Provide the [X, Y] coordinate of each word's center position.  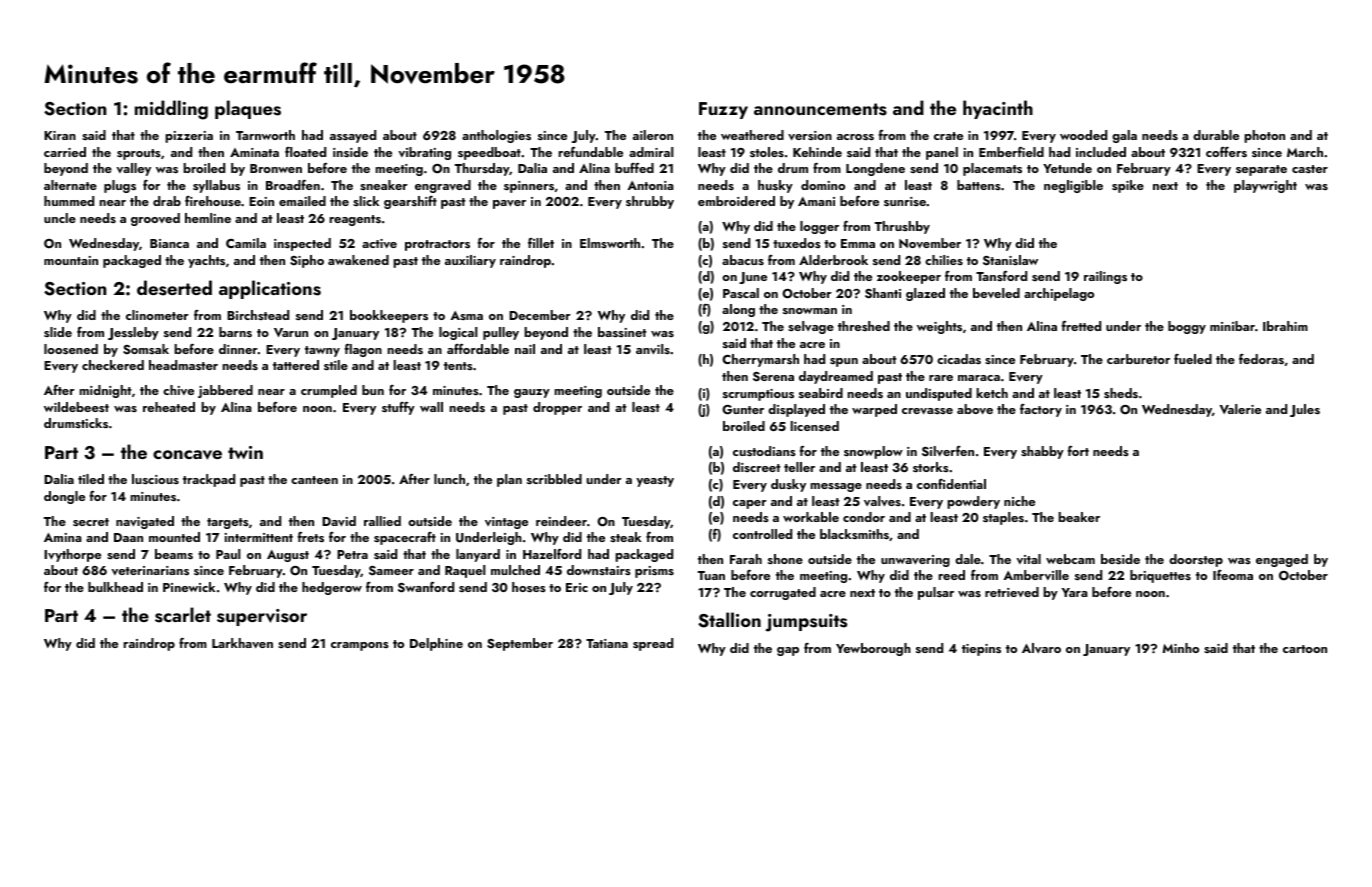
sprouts [139, 154]
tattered [296, 365]
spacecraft [405, 538]
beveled [996, 293]
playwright [1265, 186]
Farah [746, 559]
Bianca [169, 243]
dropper [557, 408]
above [975, 409]
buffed [634, 168]
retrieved [1012, 592]
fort [1078, 451]
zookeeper [909, 277]
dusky [788, 485]
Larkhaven [242, 643]
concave [187, 455]
